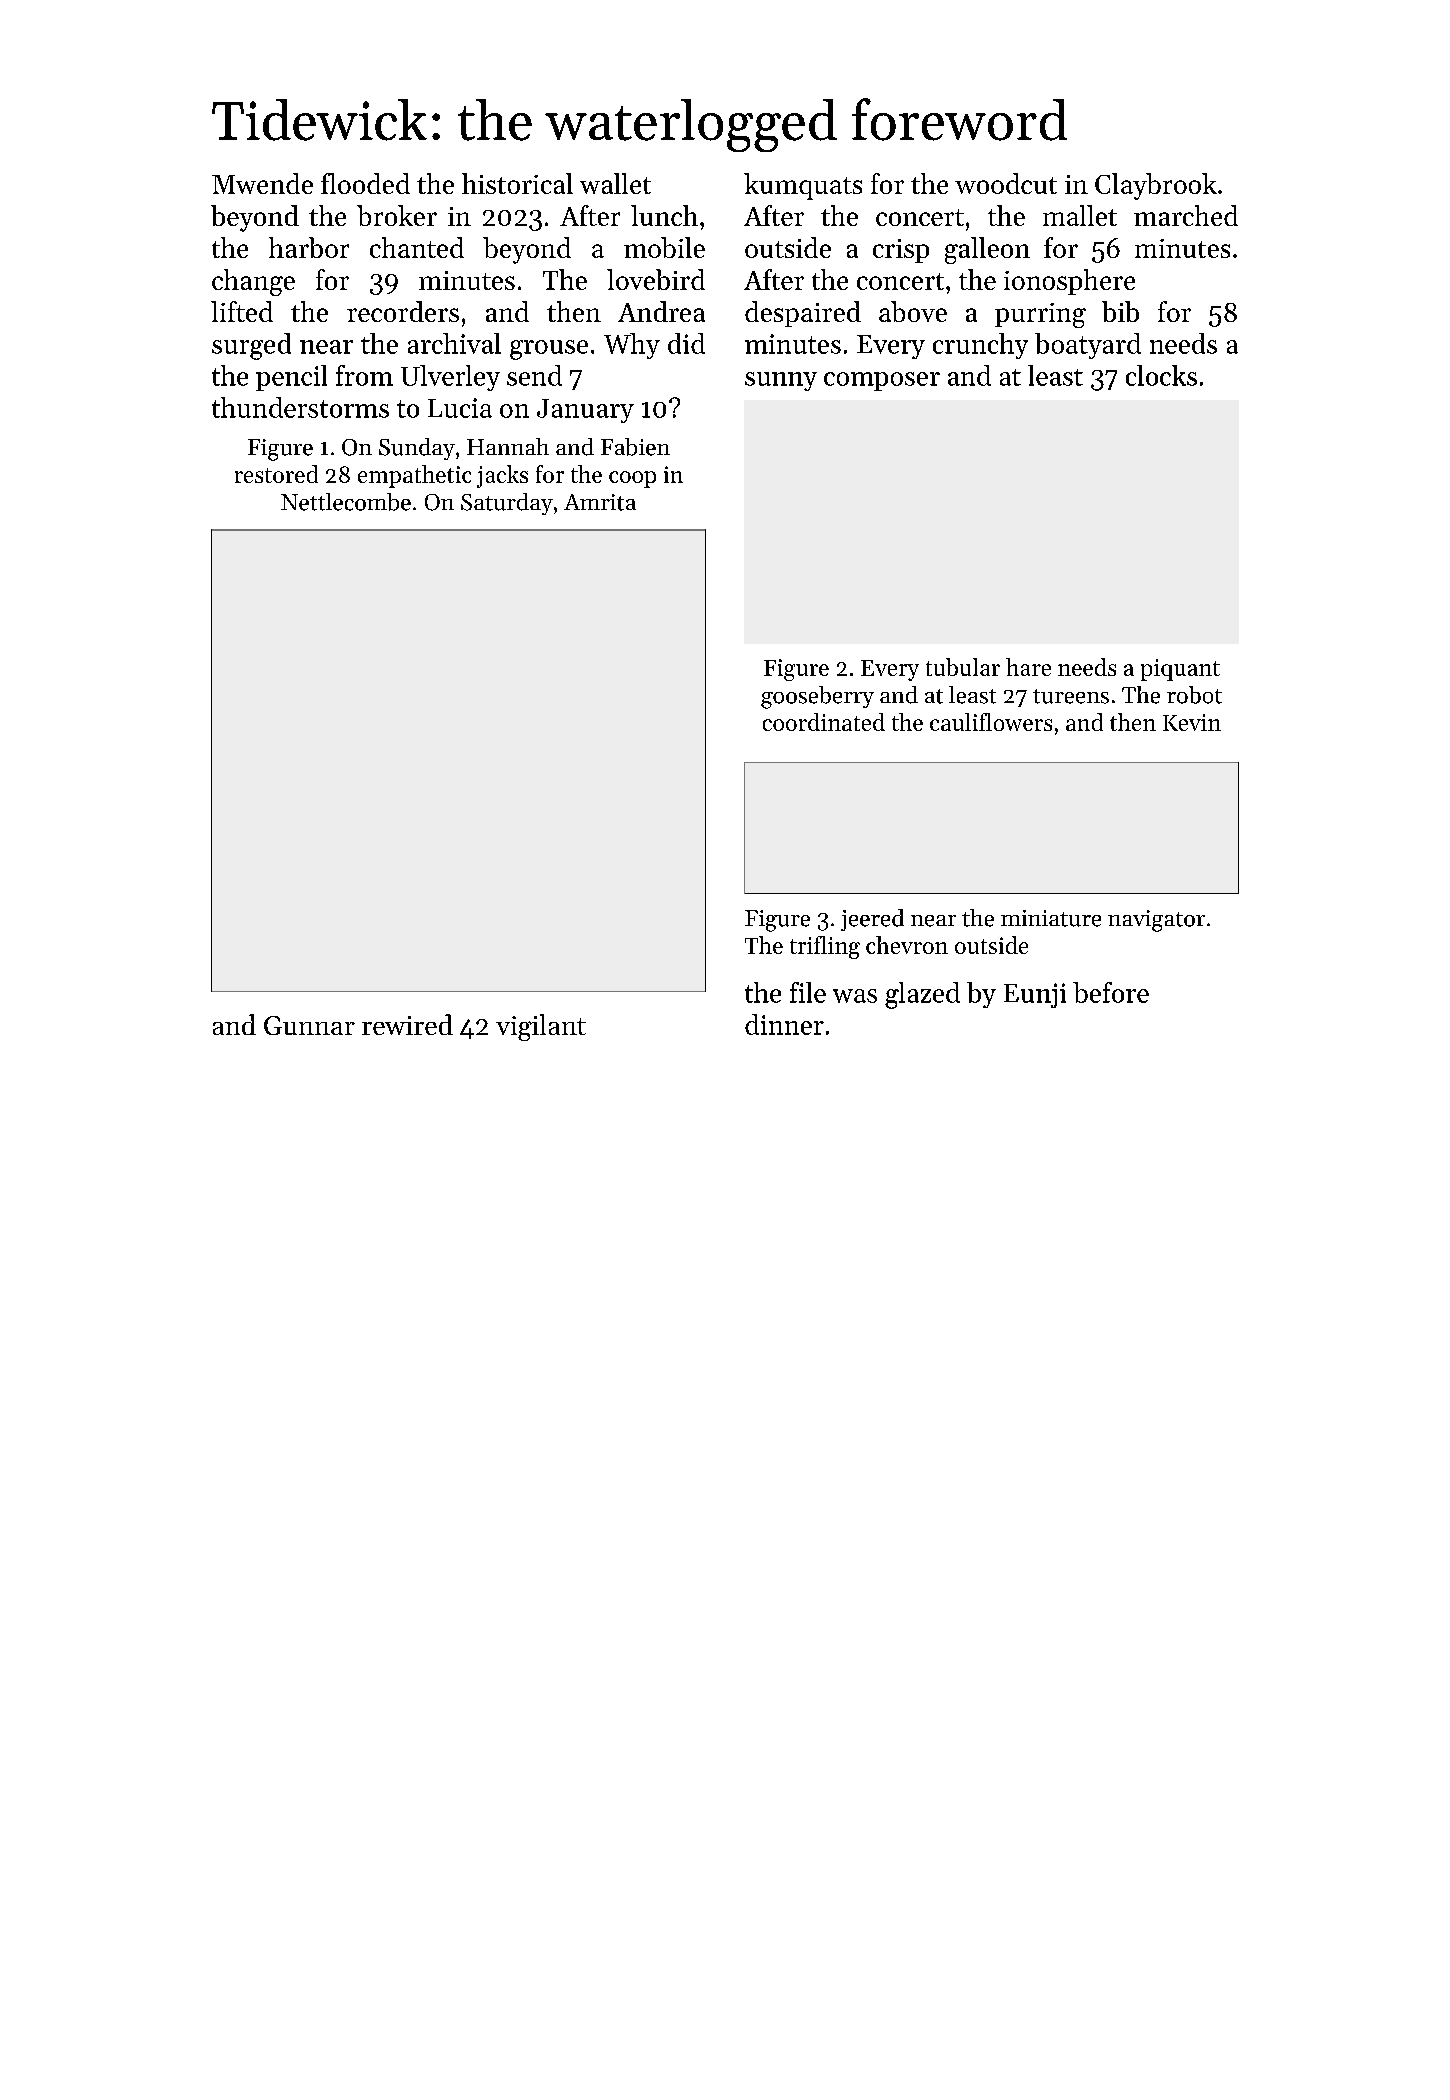  Describe the element at coordinates (346, 502) in the screenshot. I see `Nettlecombe` at that location.
